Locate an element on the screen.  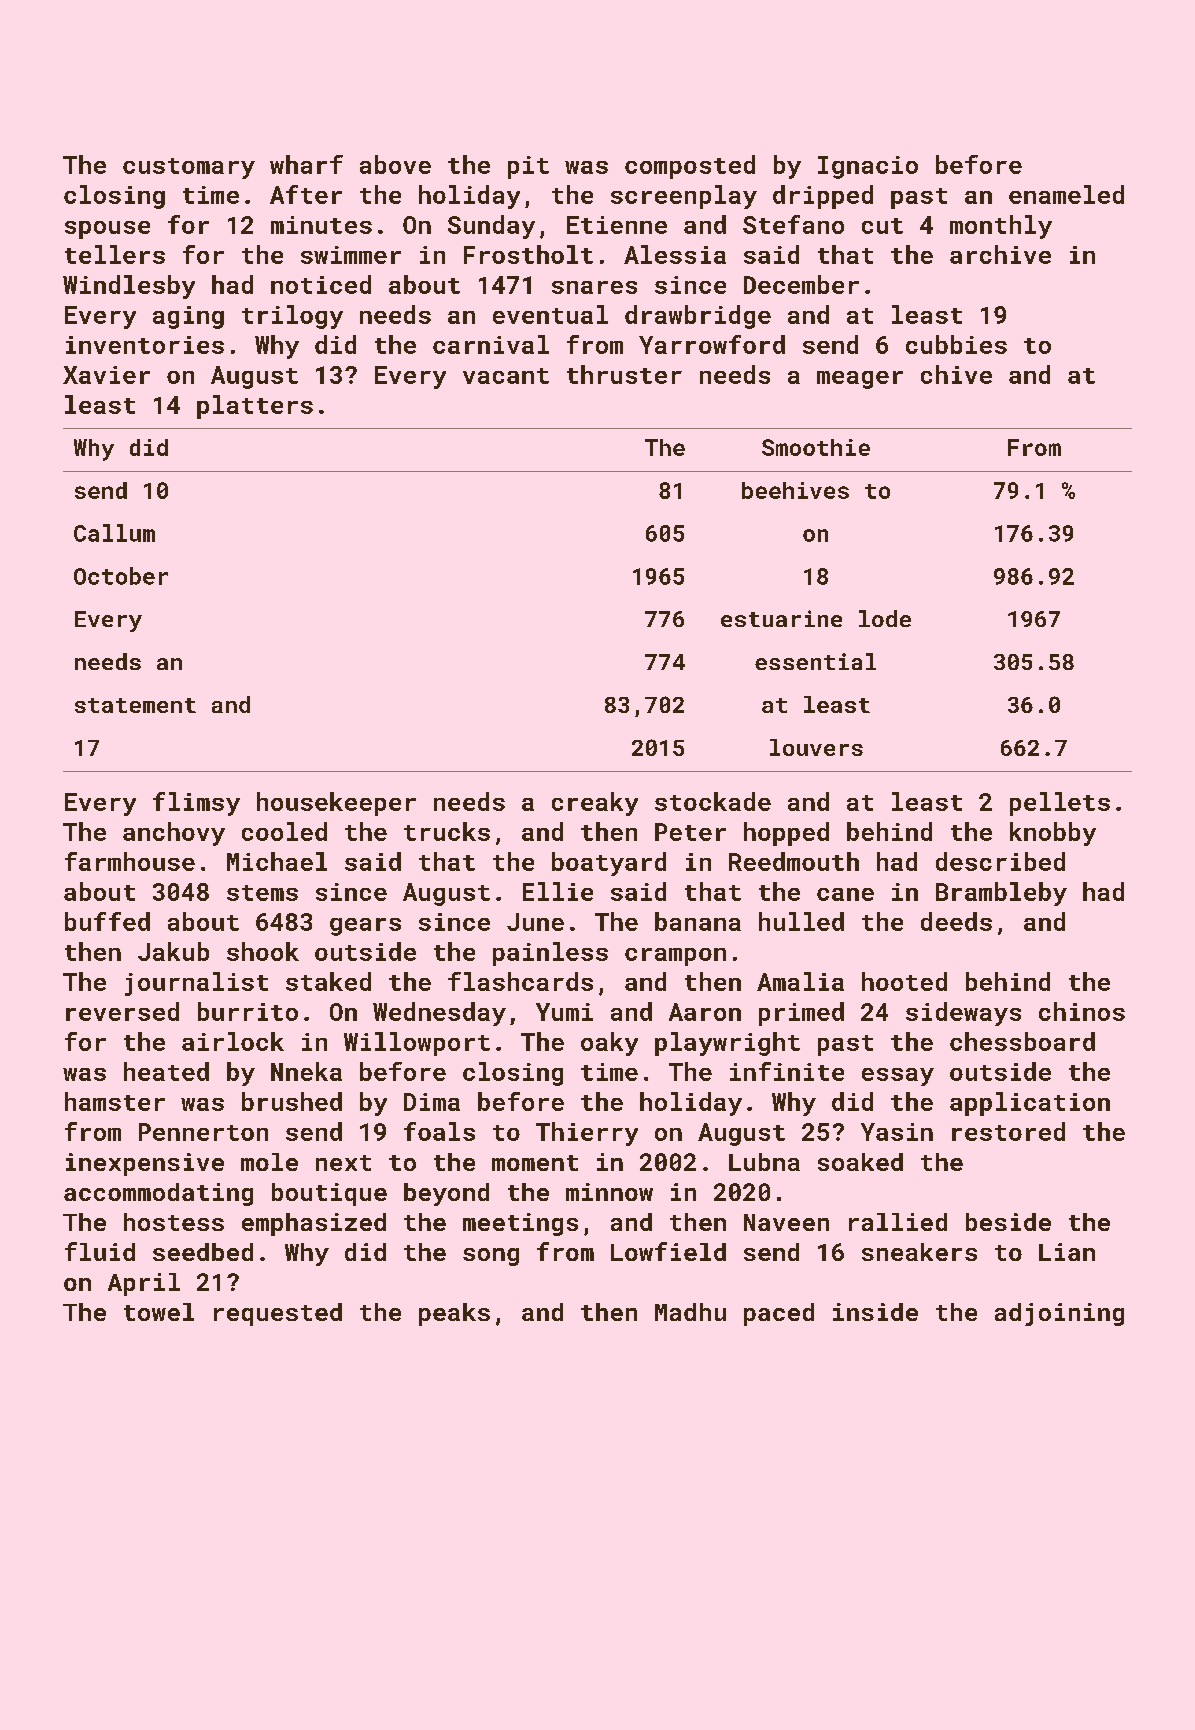
knobby is located at coordinates (1053, 834).
